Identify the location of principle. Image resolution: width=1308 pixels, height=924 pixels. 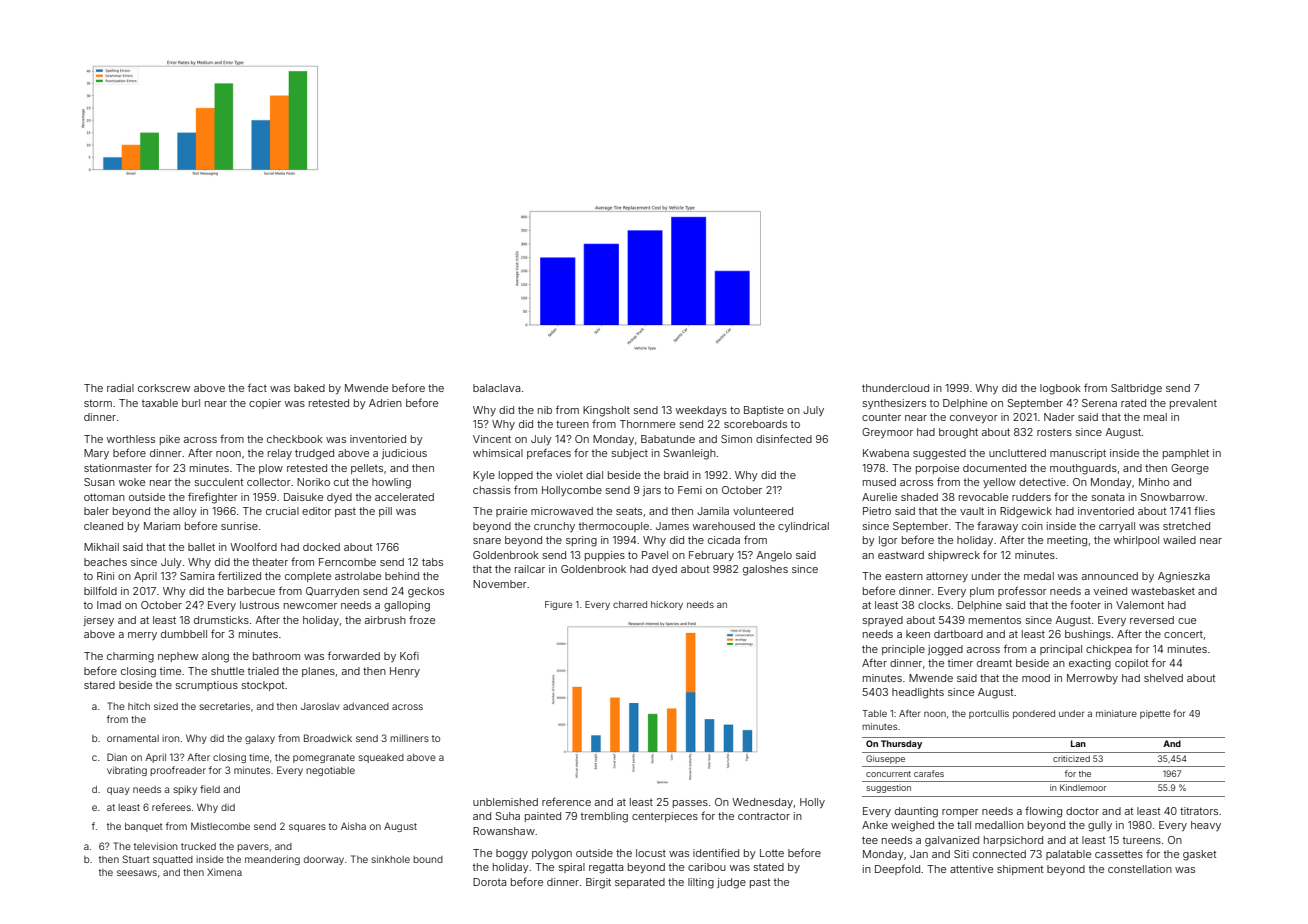
(903, 650).
